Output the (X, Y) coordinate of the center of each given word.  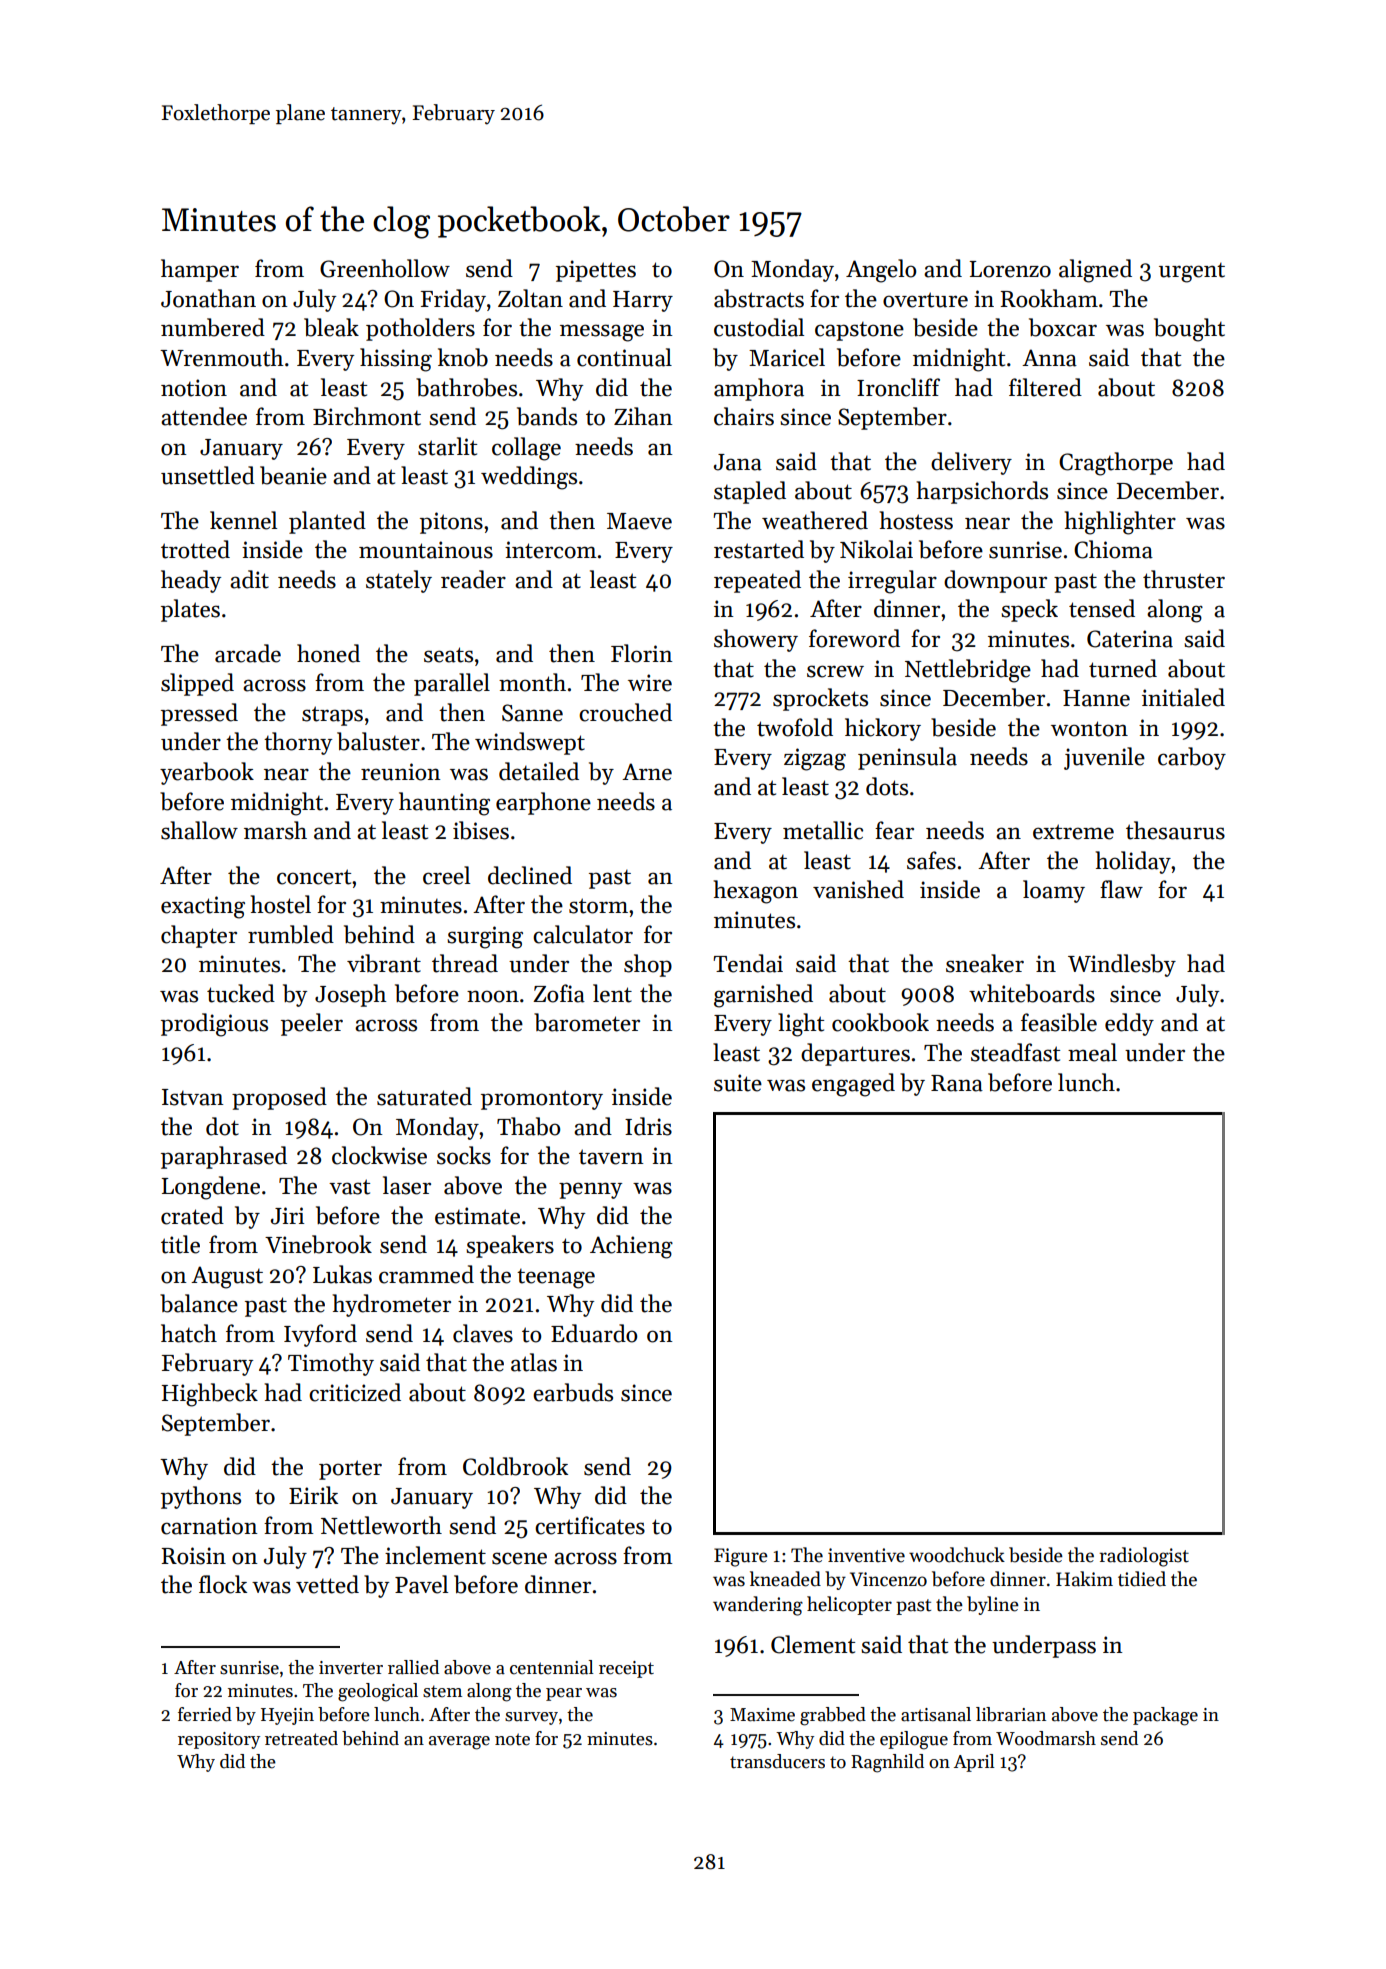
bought (1189, 330)
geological (378, 1692)
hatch (189, 1333)
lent (612, 993)
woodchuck (957, 1555)
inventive (866, 1555)
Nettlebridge (968, 671)
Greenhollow (385, 268)
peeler (312, 1024)
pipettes (596, 271)
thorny (298, 743)
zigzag (815, 759)
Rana (957, 1083)
